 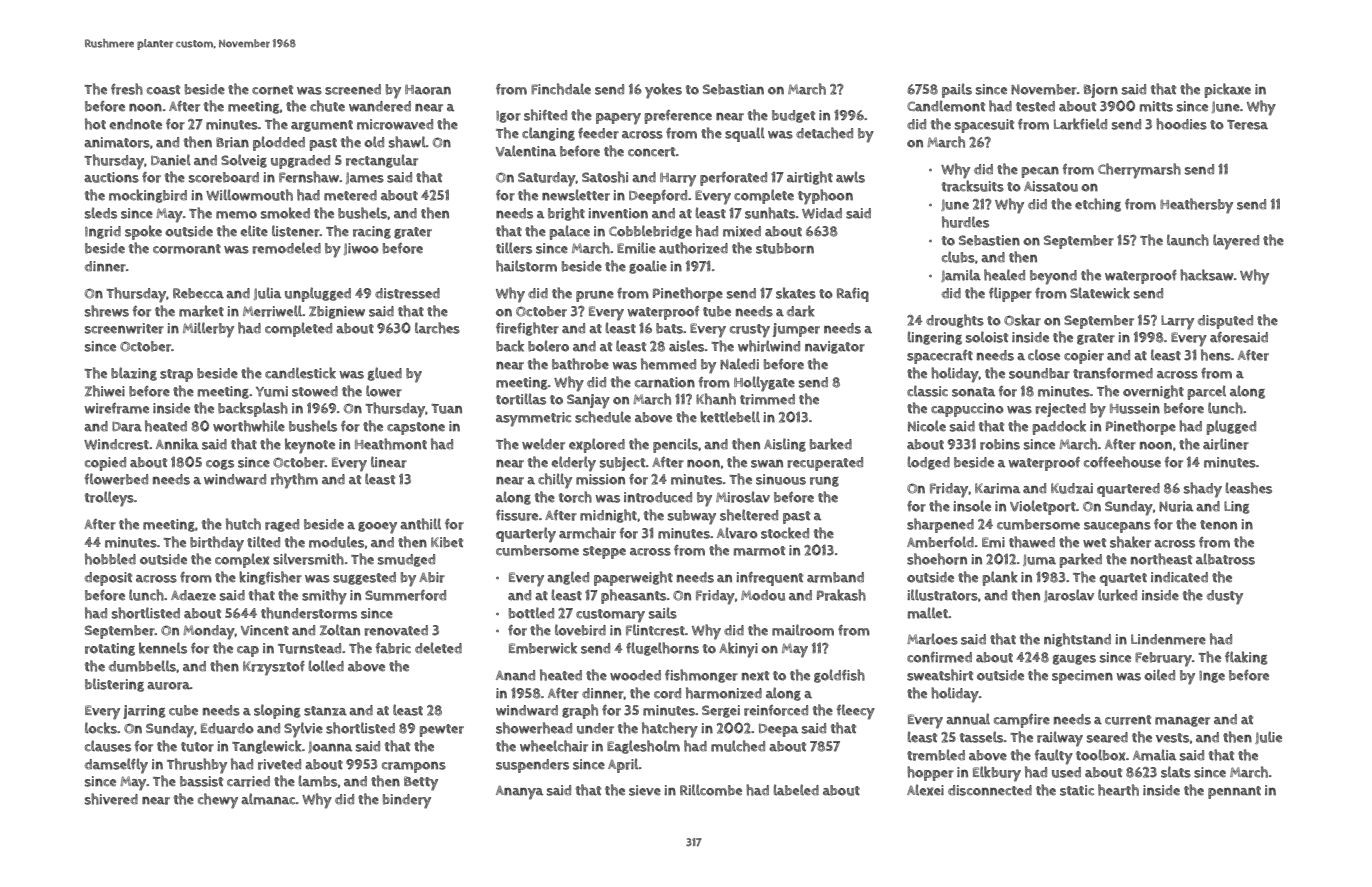 What do you see at coordinates (737, 533) in the page?
I see `Alvaro` at bounding box center [737, 533].
